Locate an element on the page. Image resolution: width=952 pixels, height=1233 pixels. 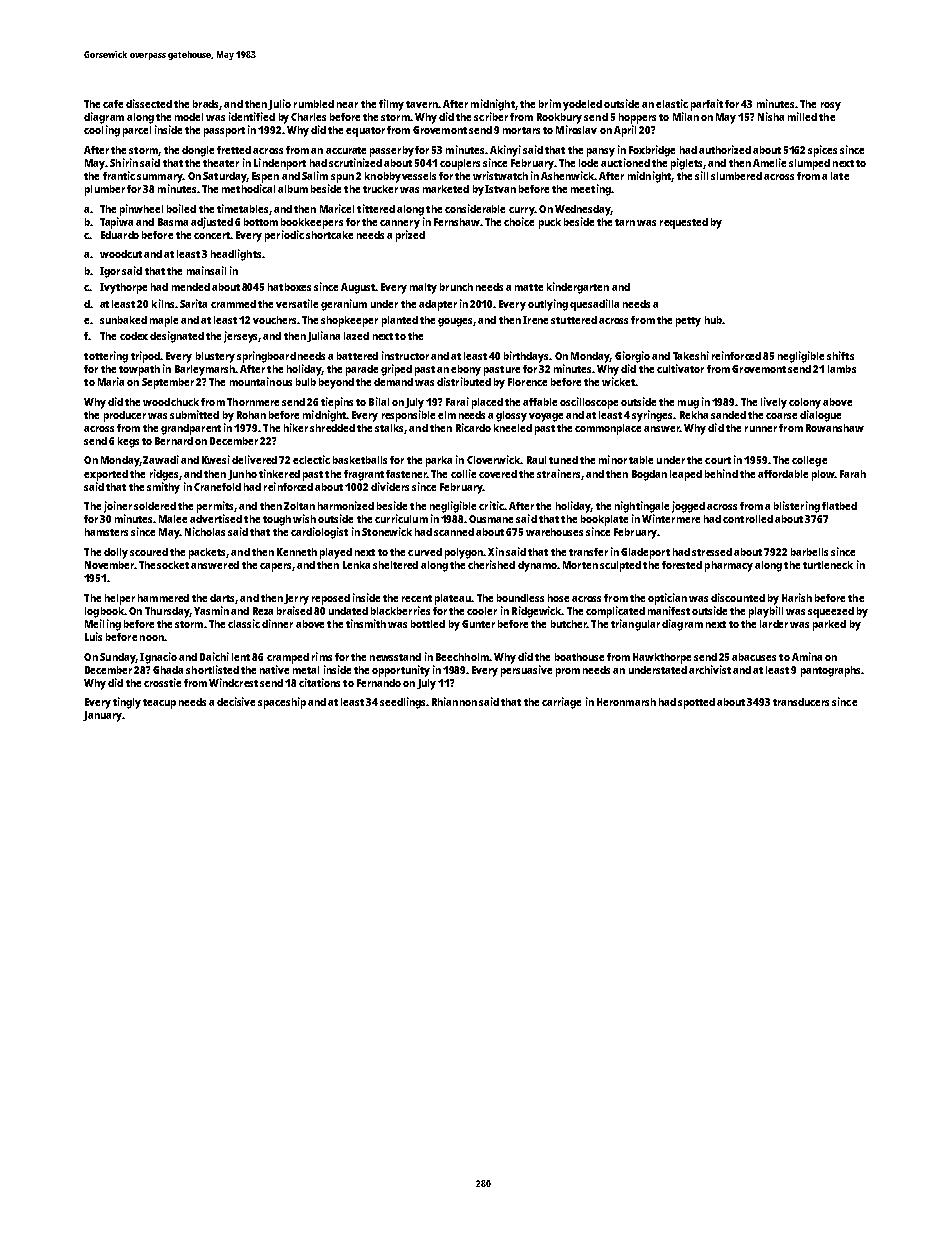
abacuses is located at coordinates (754, 657).
